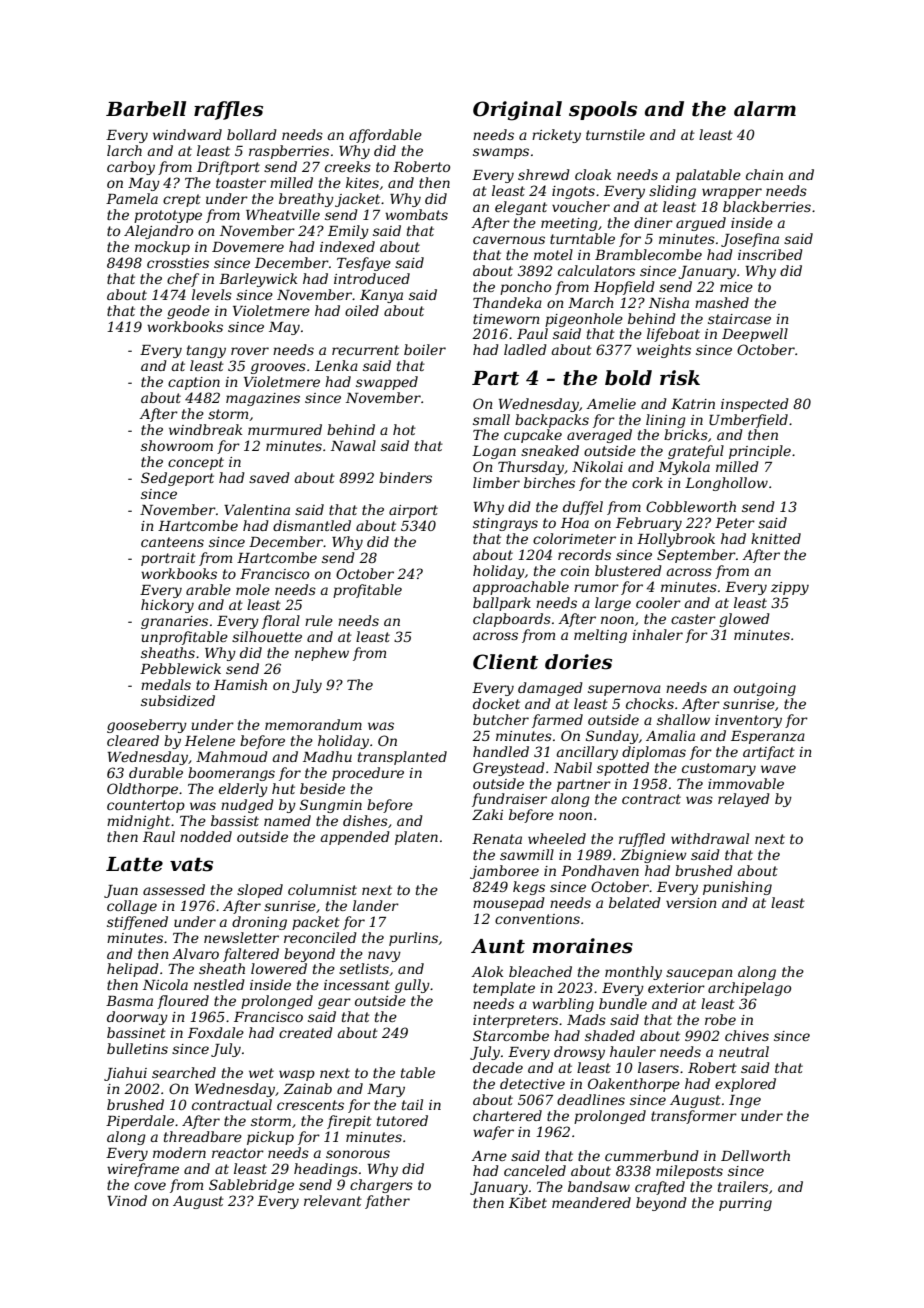 The height and width of the document is (1308, 924). What do you see at coordinates (412, 986) in the document?
I see `gully` at bounding box center [412, 986].
